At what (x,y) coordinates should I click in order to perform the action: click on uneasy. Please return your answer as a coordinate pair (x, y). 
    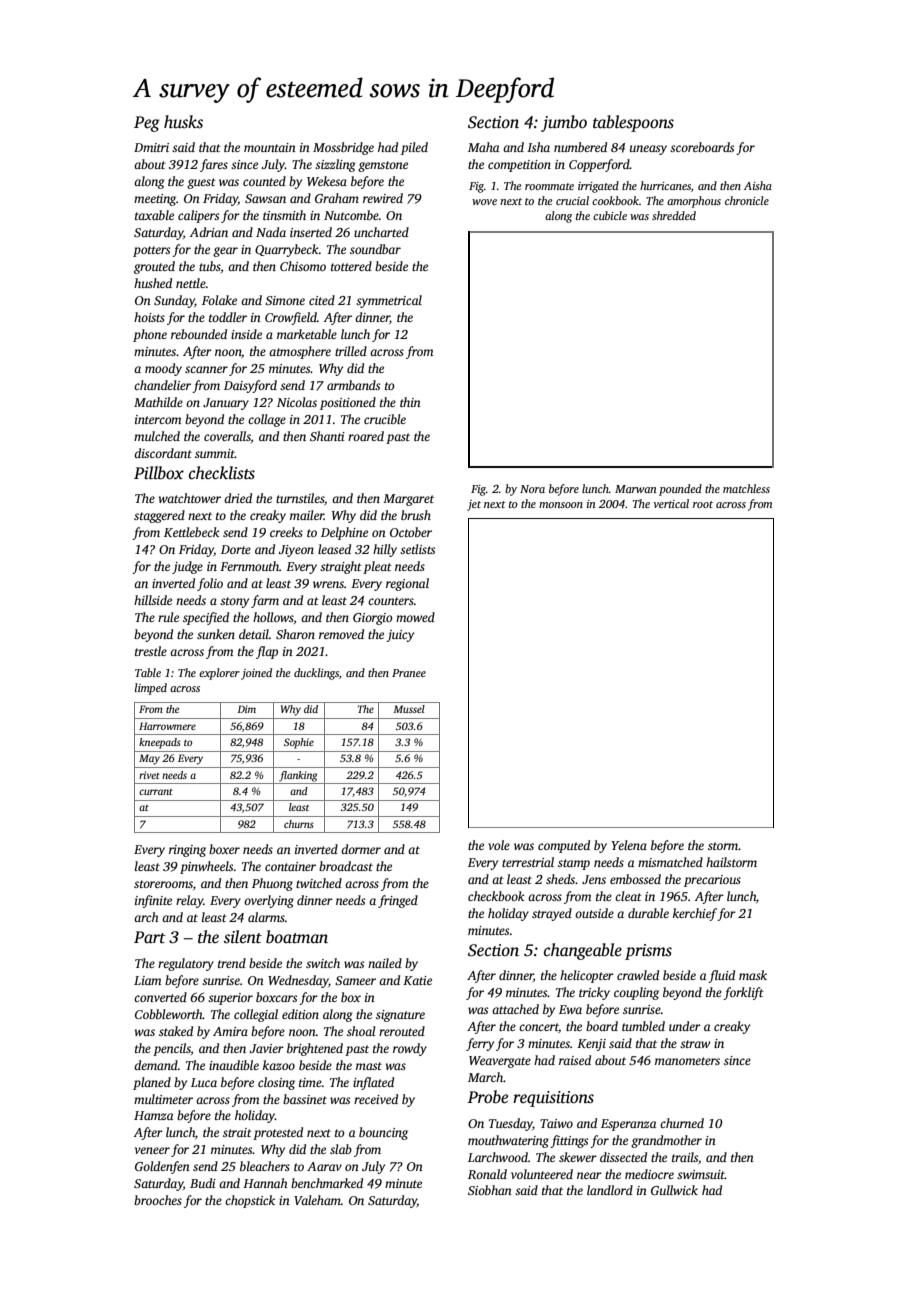
    Looking at the image, I should click on (648, 150).
